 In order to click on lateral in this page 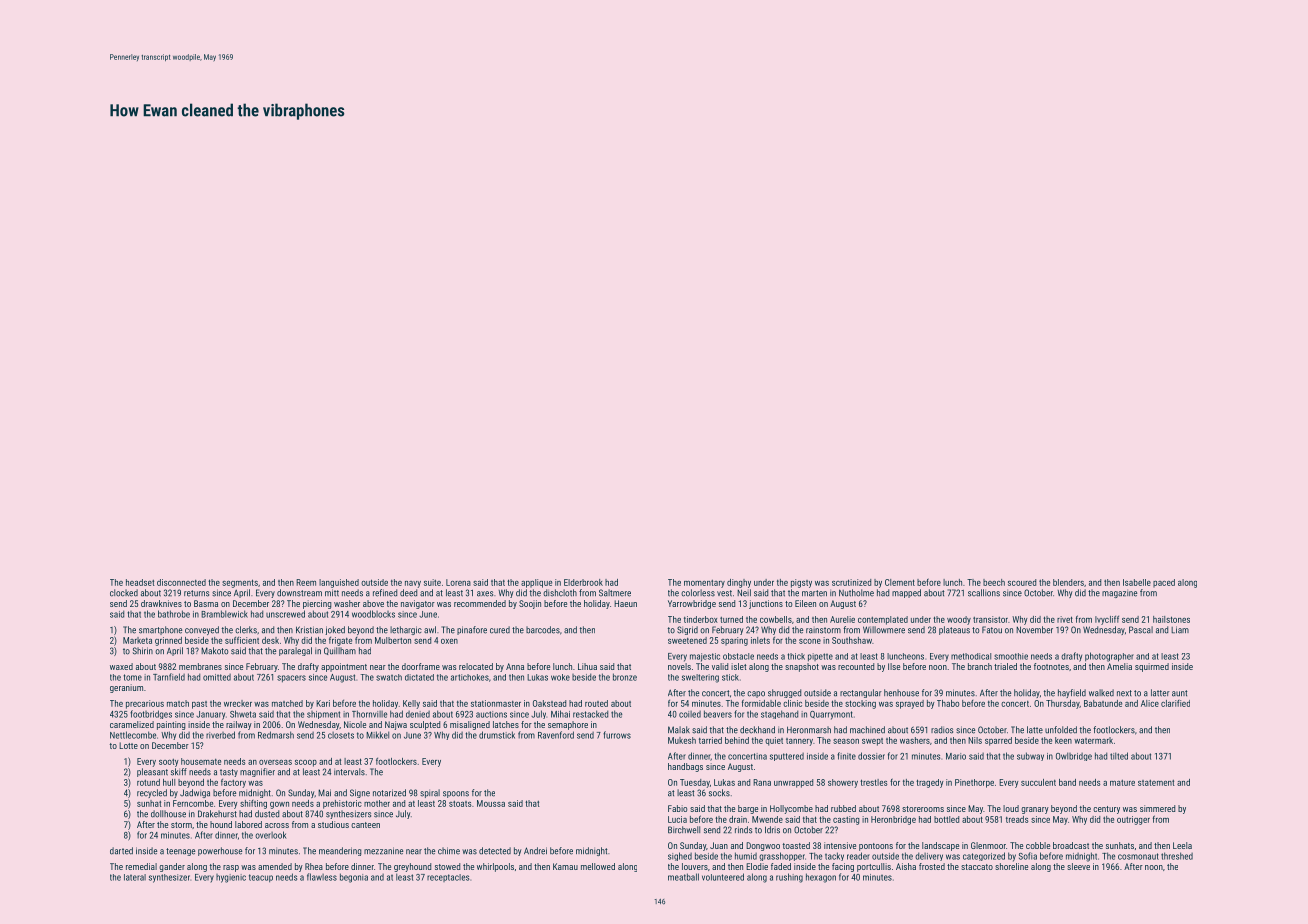, I will do `click(135, 877)`.
